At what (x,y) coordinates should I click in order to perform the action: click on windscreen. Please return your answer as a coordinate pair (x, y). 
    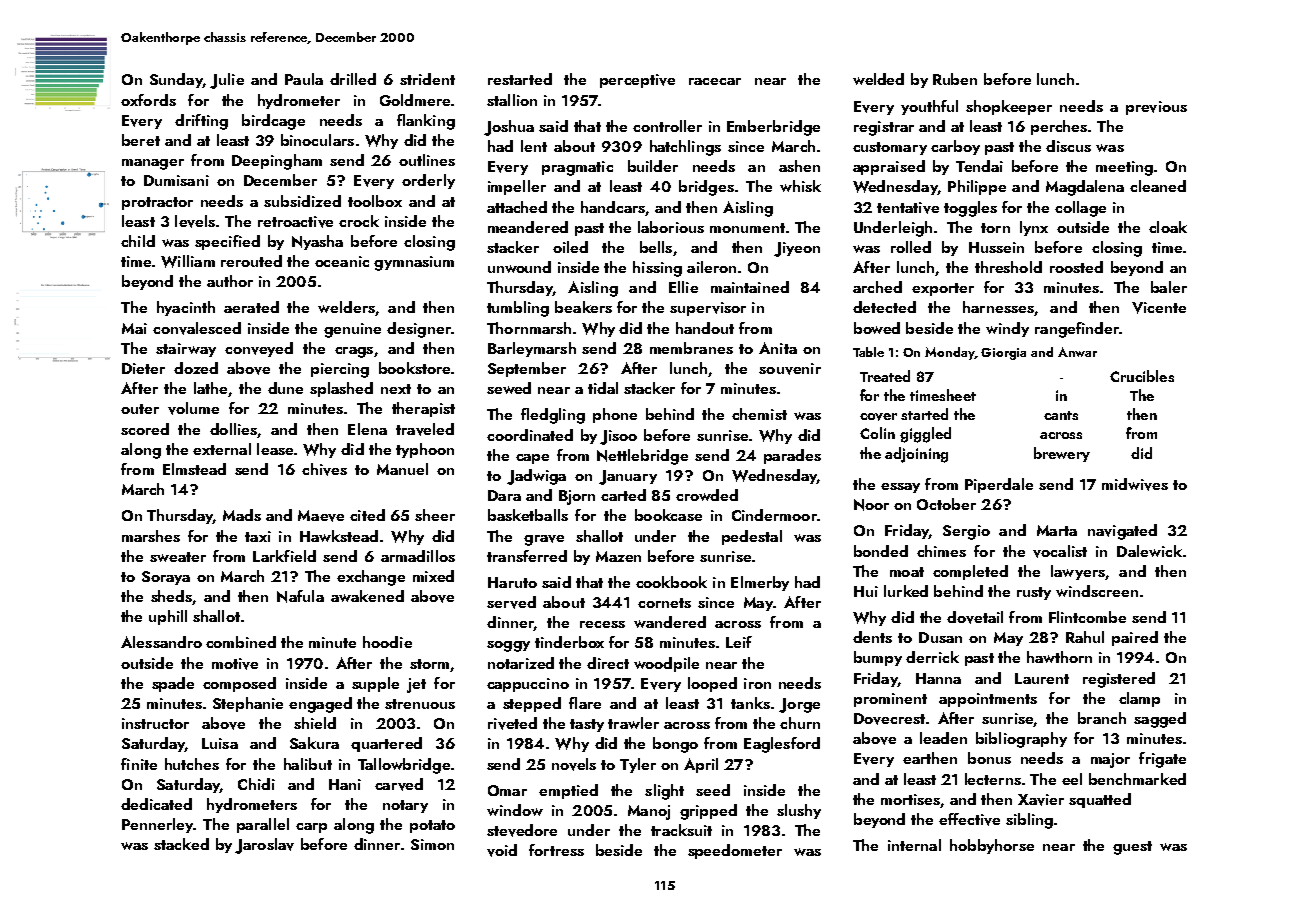
    Looking at the image, I should click on (1097, 591).
